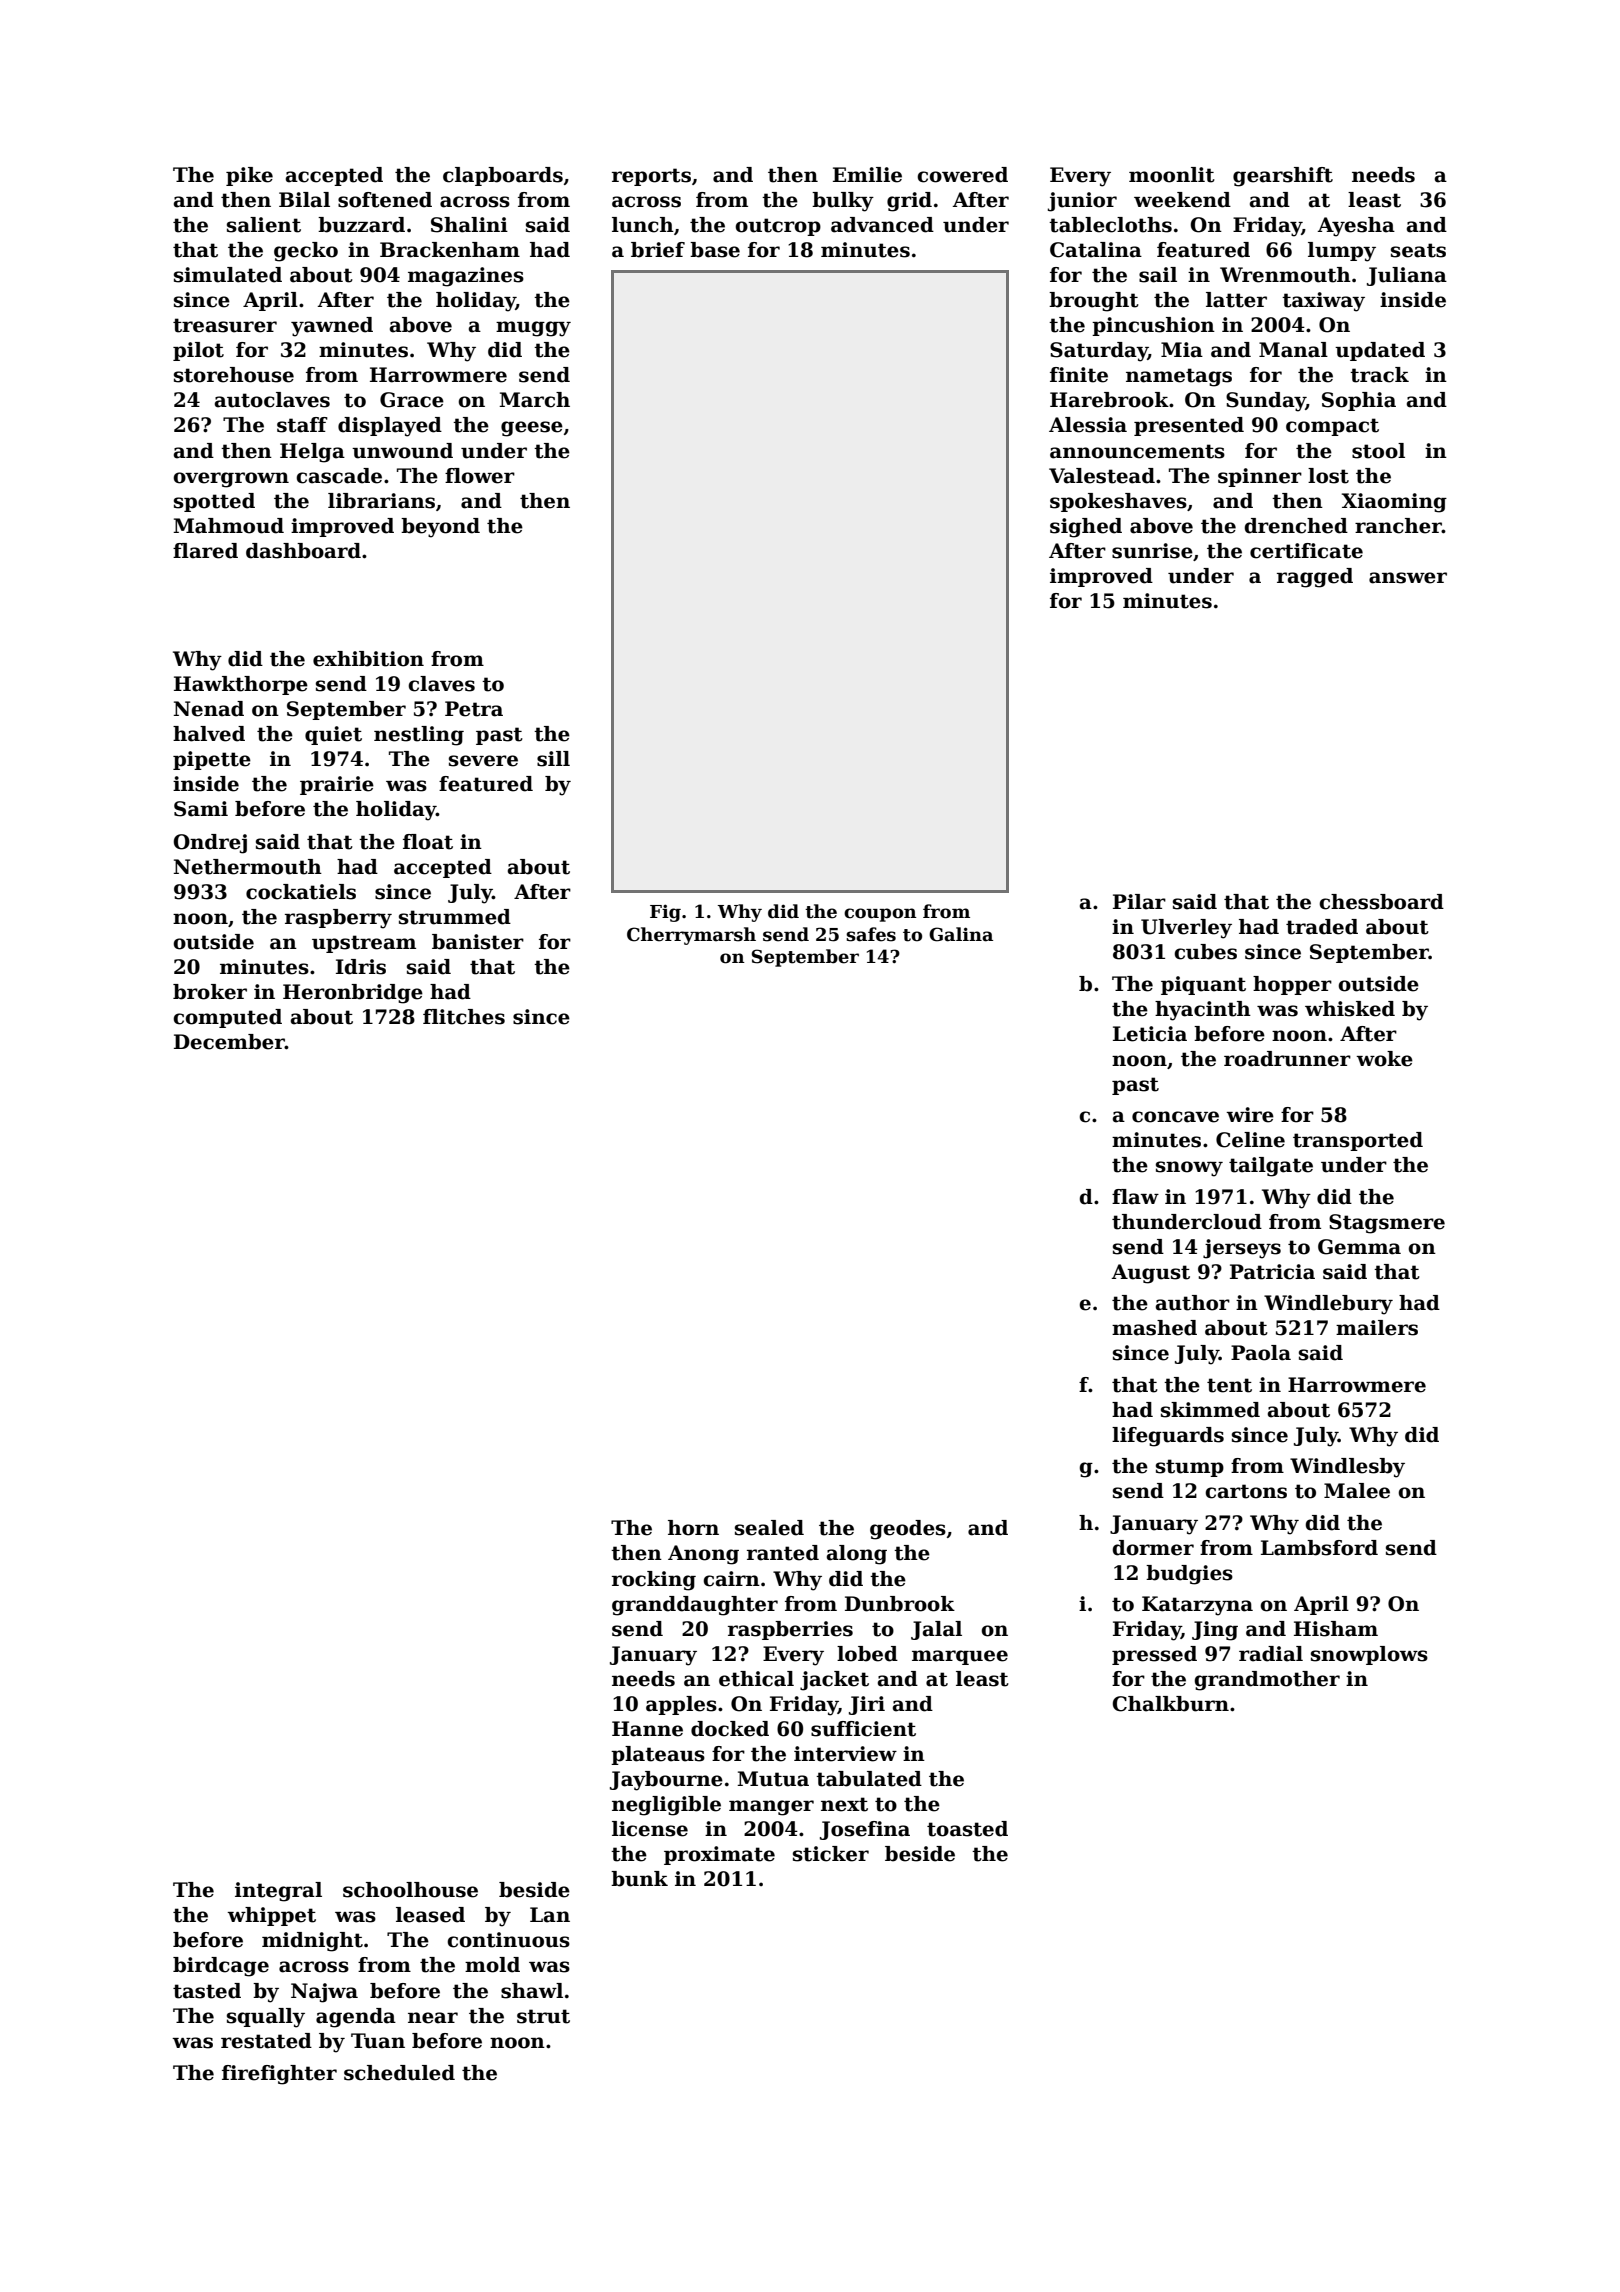  I want to click on flaw, so click(1135, 1197).
